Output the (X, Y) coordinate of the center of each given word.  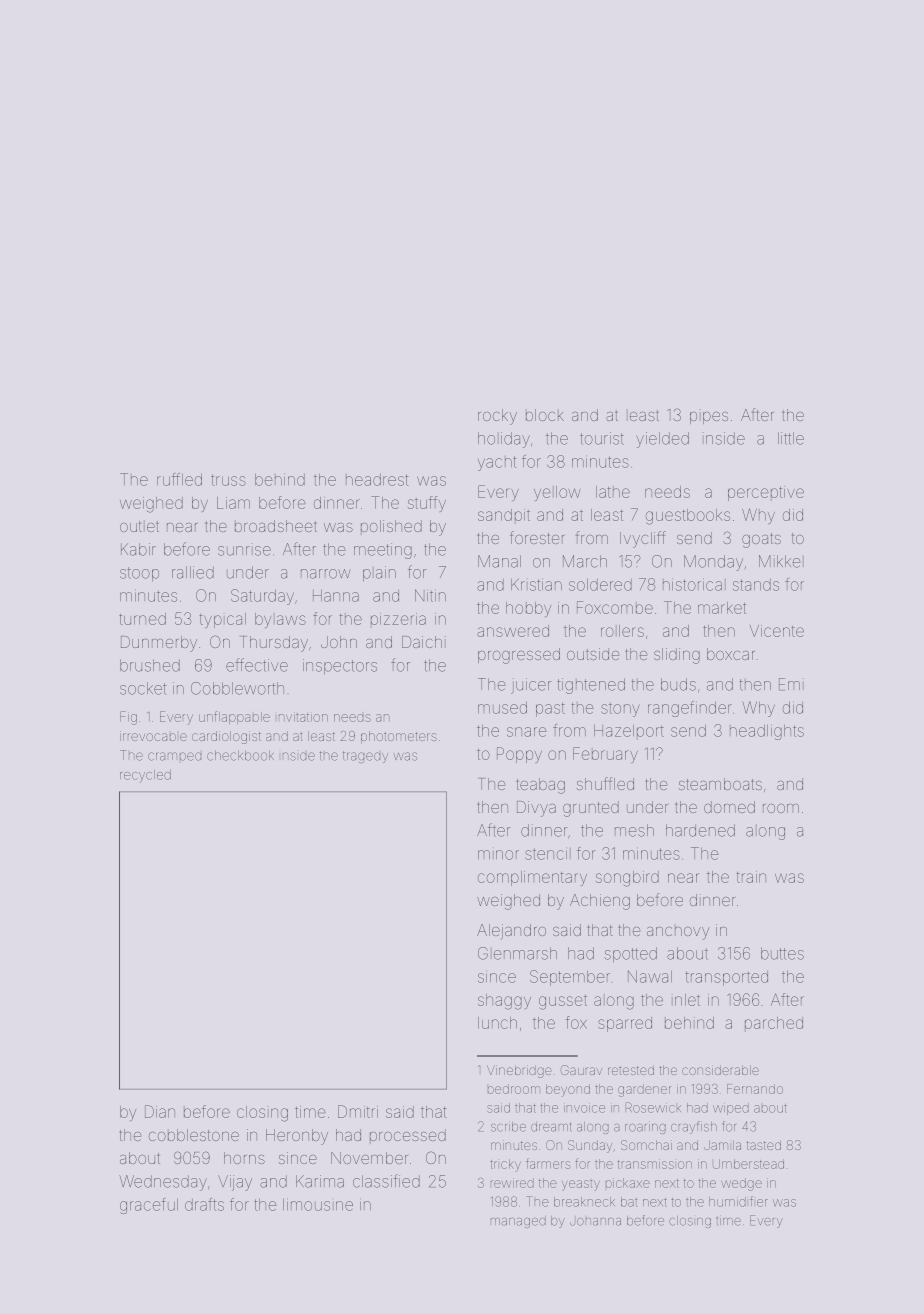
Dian (160, 1111)
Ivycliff (643, 539)
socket (143, 688)
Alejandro (511, 932)
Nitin (430, 595)
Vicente (777, 631)
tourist (602, 438)
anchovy (678, 933)
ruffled (179, 479)
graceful (149, 1206)
